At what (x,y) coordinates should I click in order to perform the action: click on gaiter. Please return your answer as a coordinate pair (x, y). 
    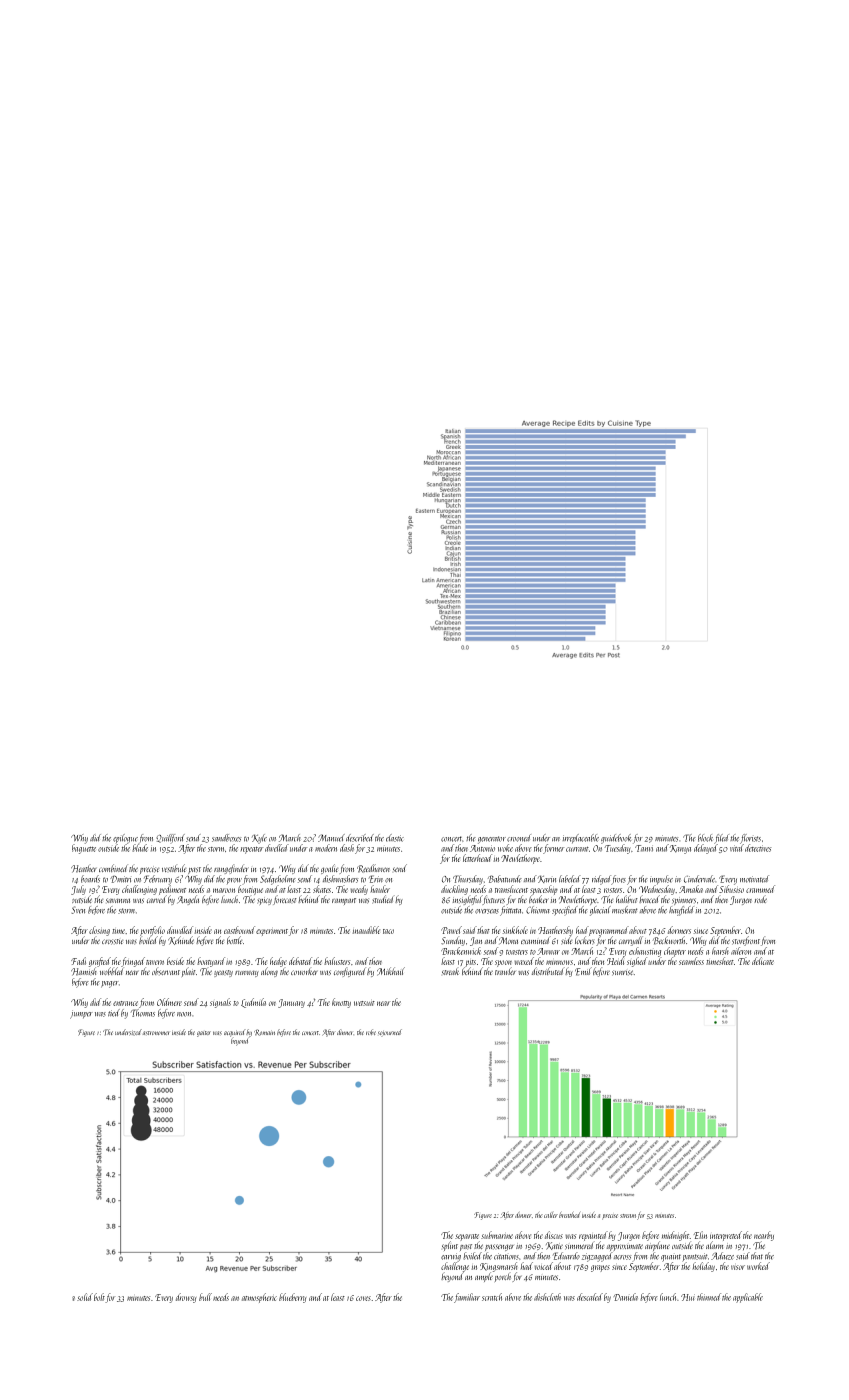
    Looking at the image, I should click on (204, 1034).
